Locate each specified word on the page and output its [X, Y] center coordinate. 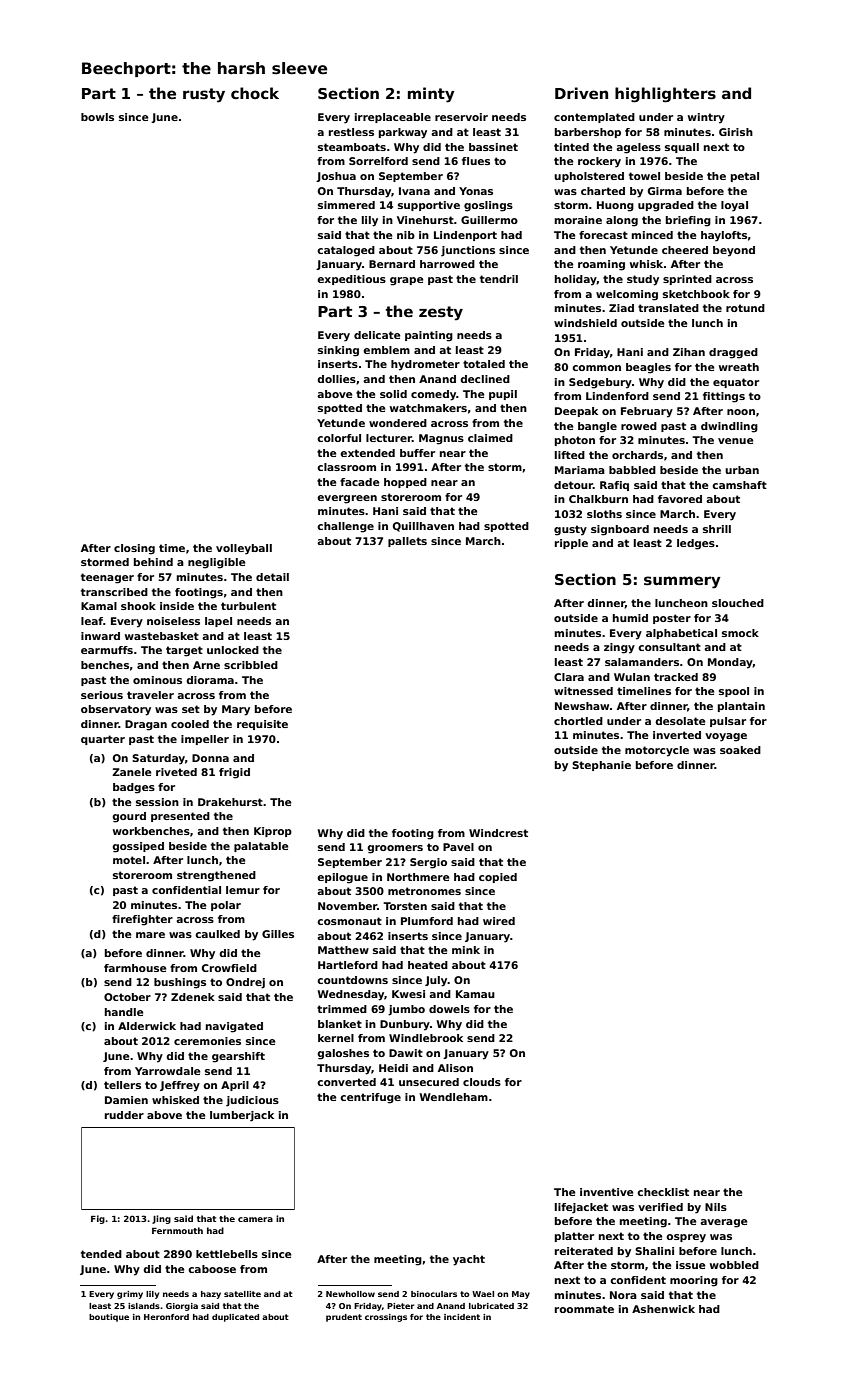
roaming [601, 265]
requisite [262, 725]
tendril [499, 279]
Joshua [336, 177]
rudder [124, 1115]
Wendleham [454, 1097]
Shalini [654, 1251]
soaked [740, 750]
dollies [336, 379]
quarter [103, 740]
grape [407, 281]
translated [668, 308]
